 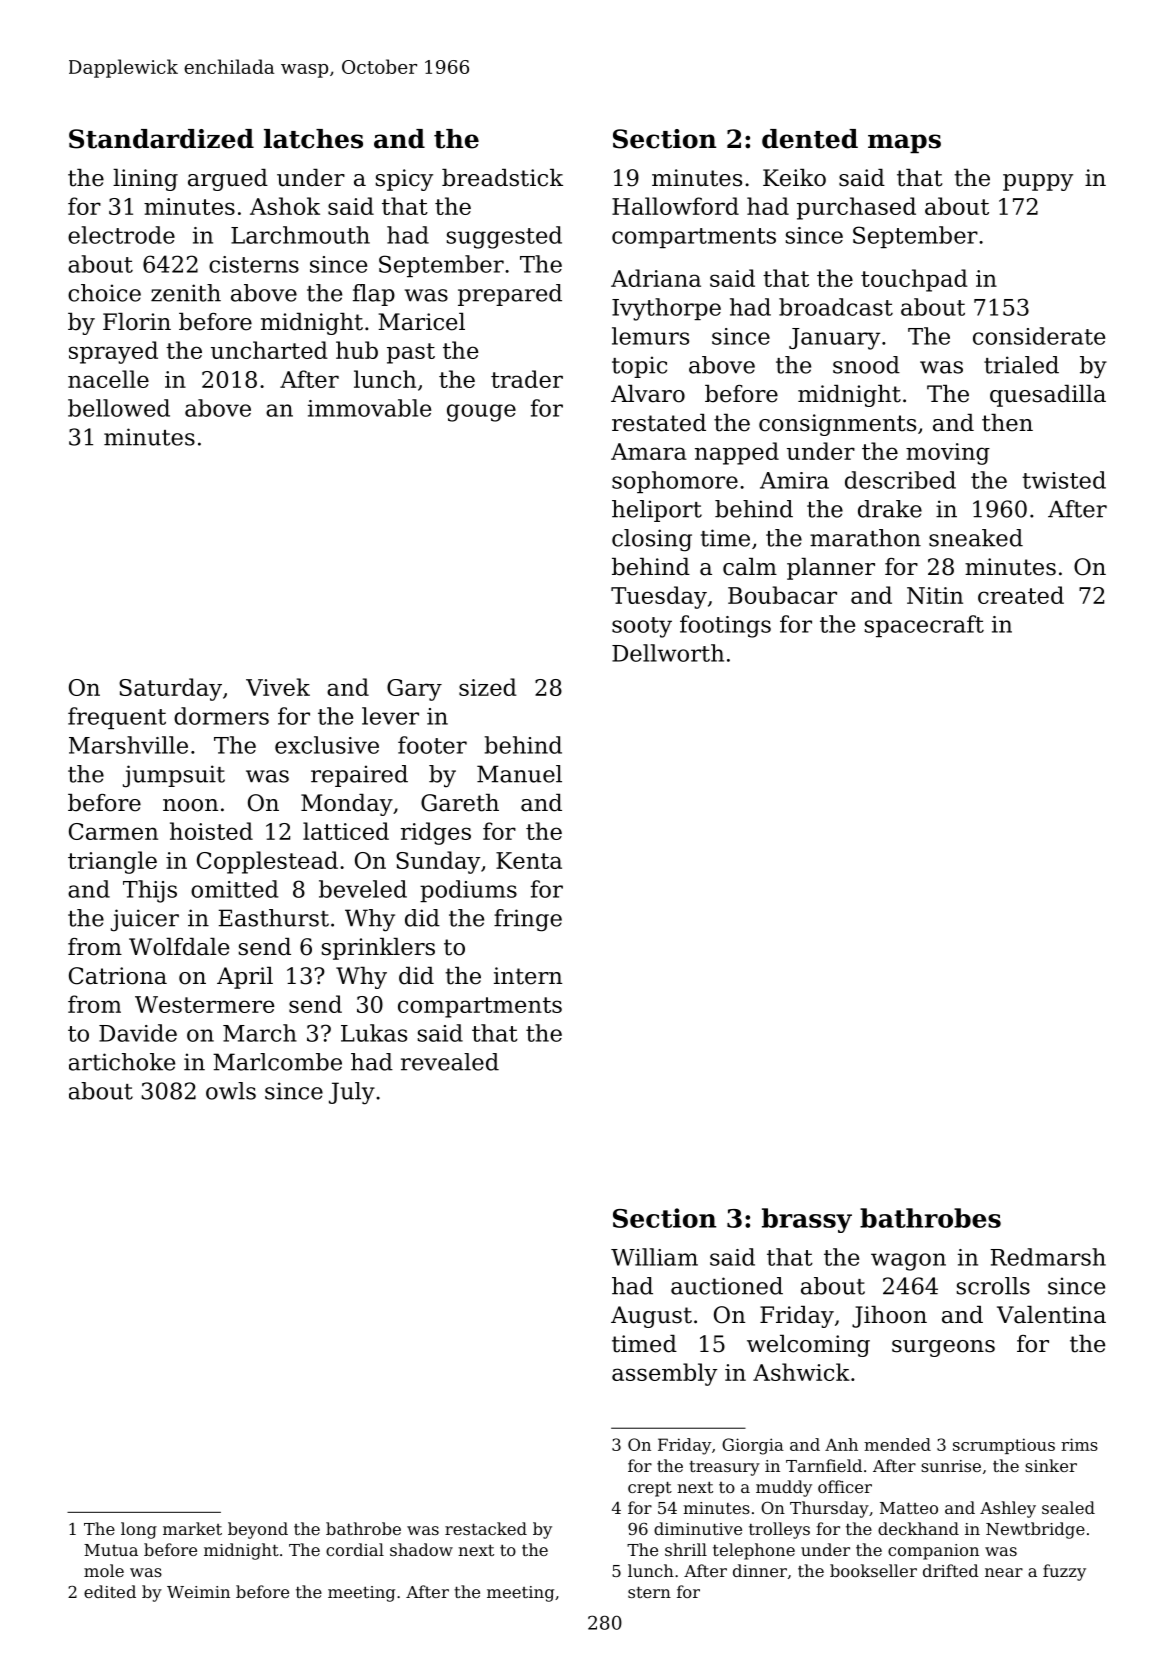 I want to click on quesadilla, so click(x=1048, y=396).
